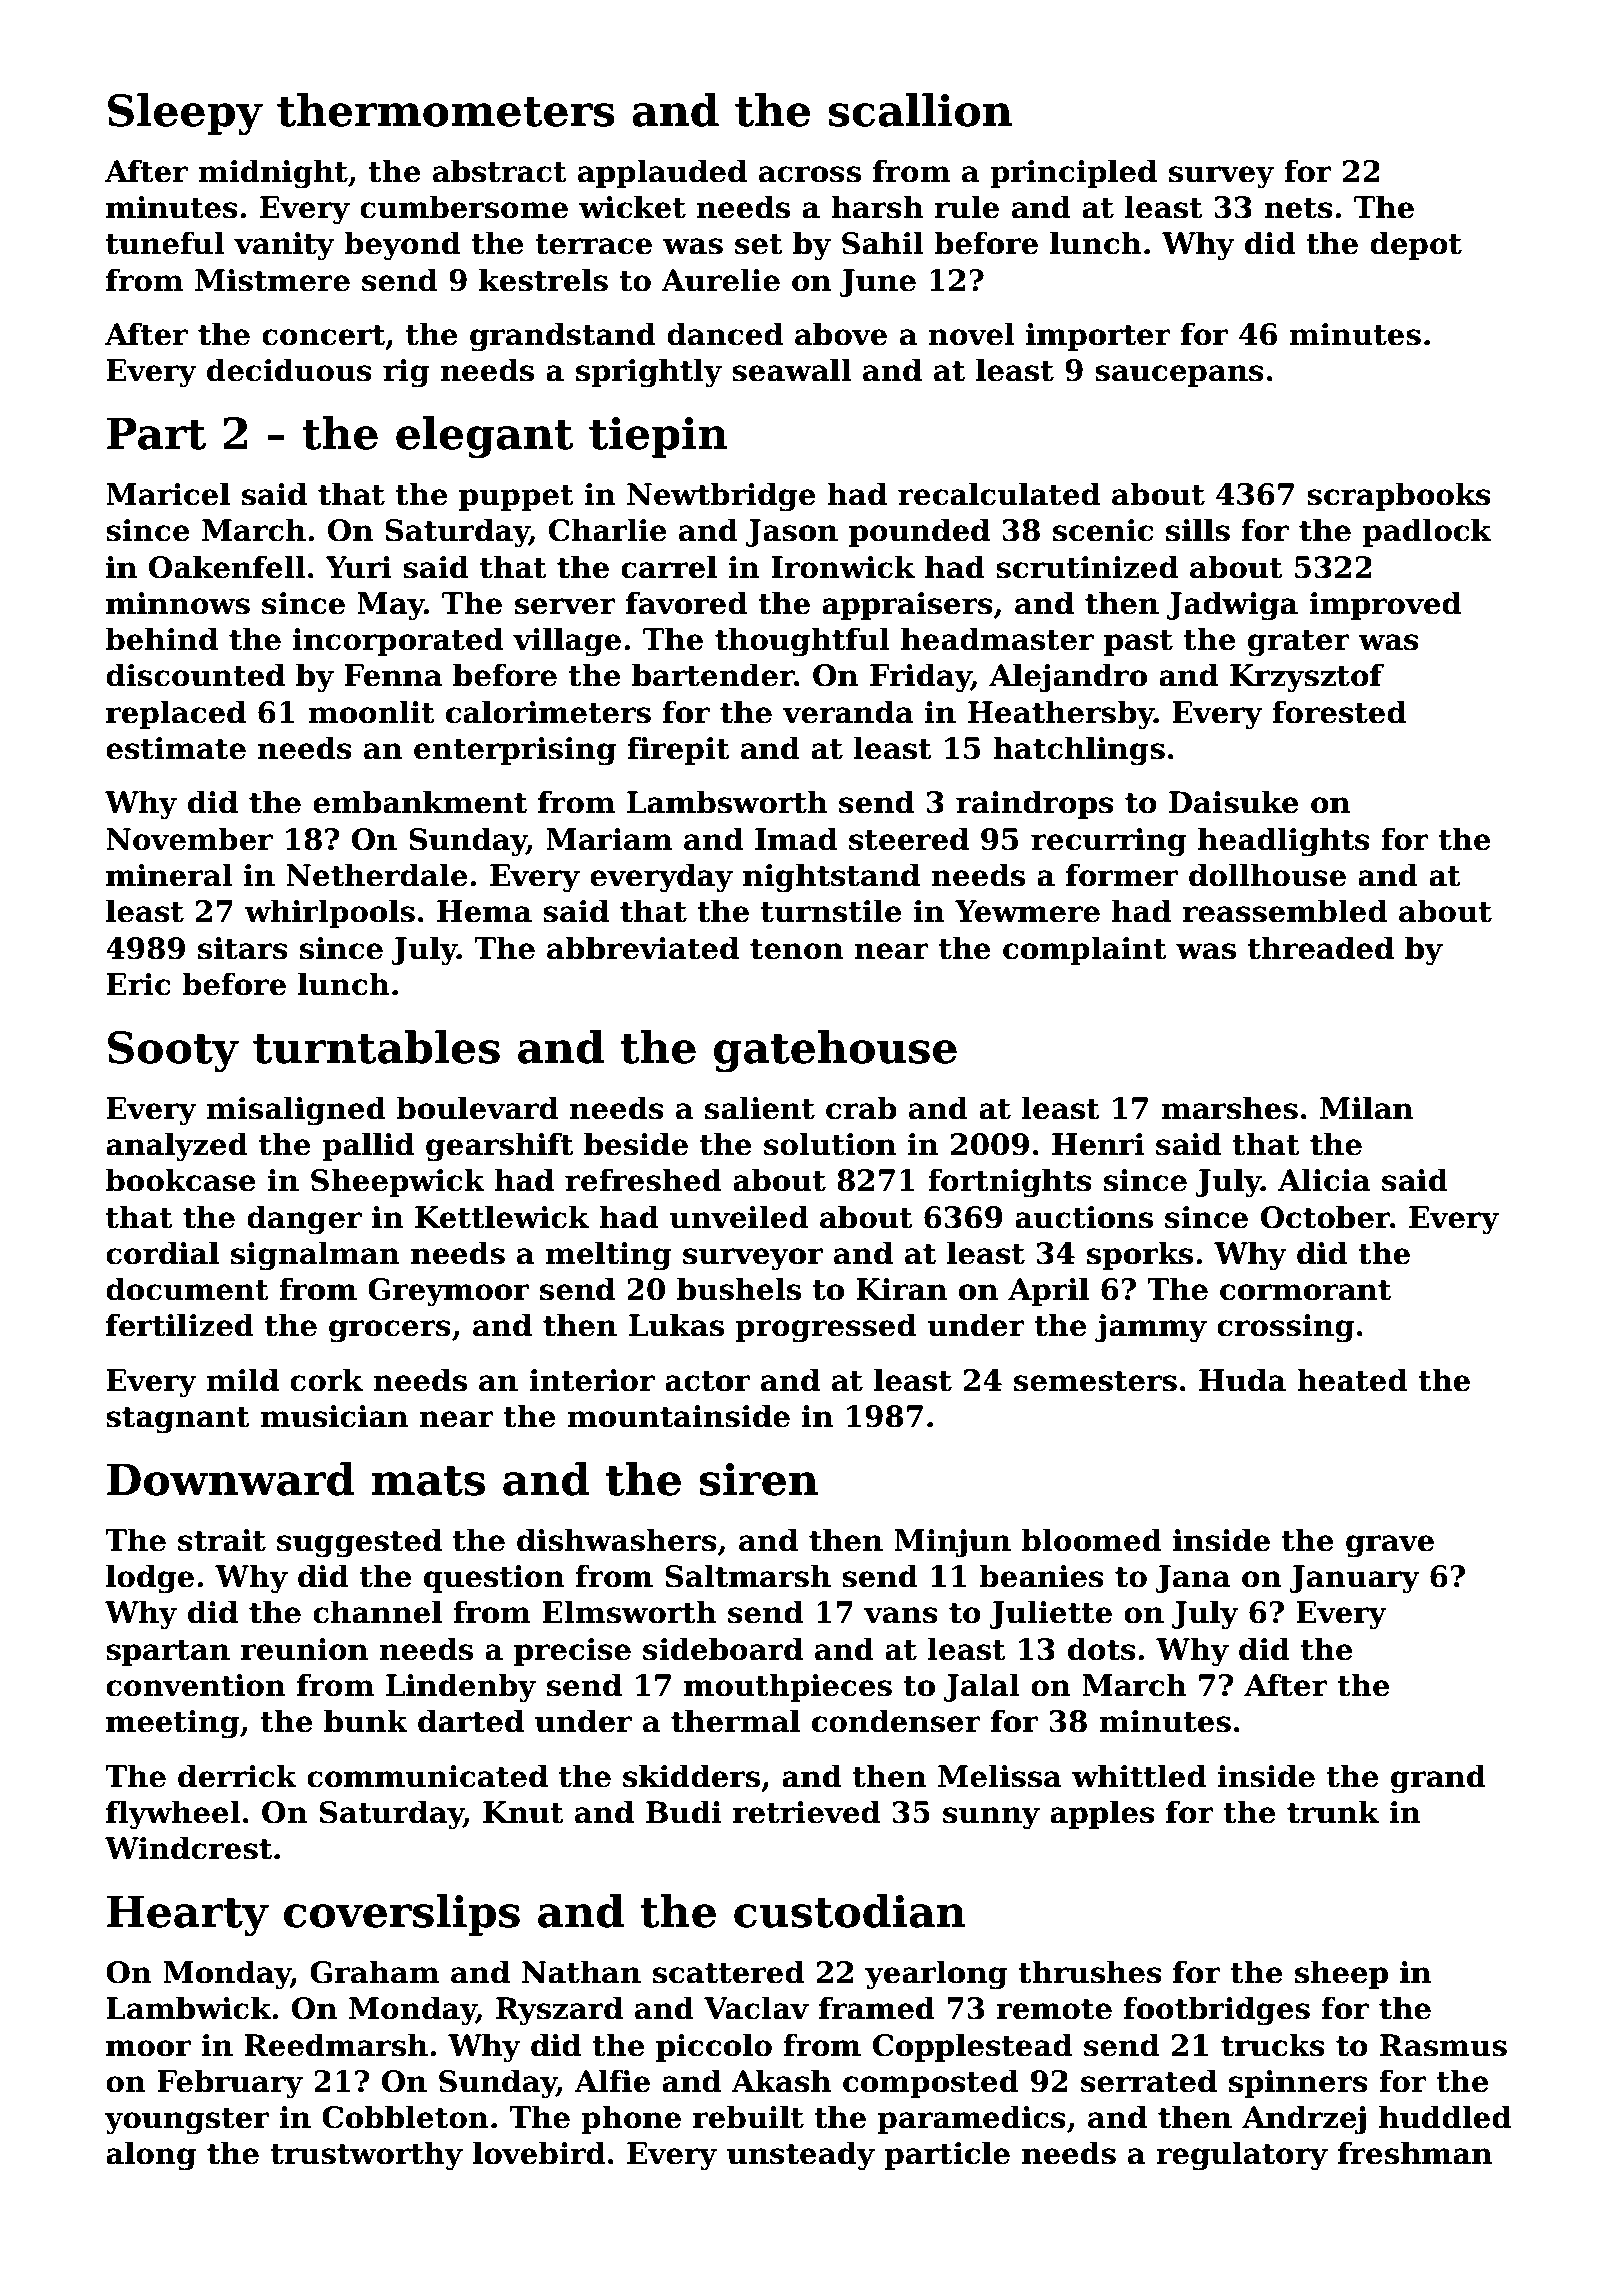  Describe the element at coordinates (168, 494) in the screenshot. I see `Maricel` at that location.
